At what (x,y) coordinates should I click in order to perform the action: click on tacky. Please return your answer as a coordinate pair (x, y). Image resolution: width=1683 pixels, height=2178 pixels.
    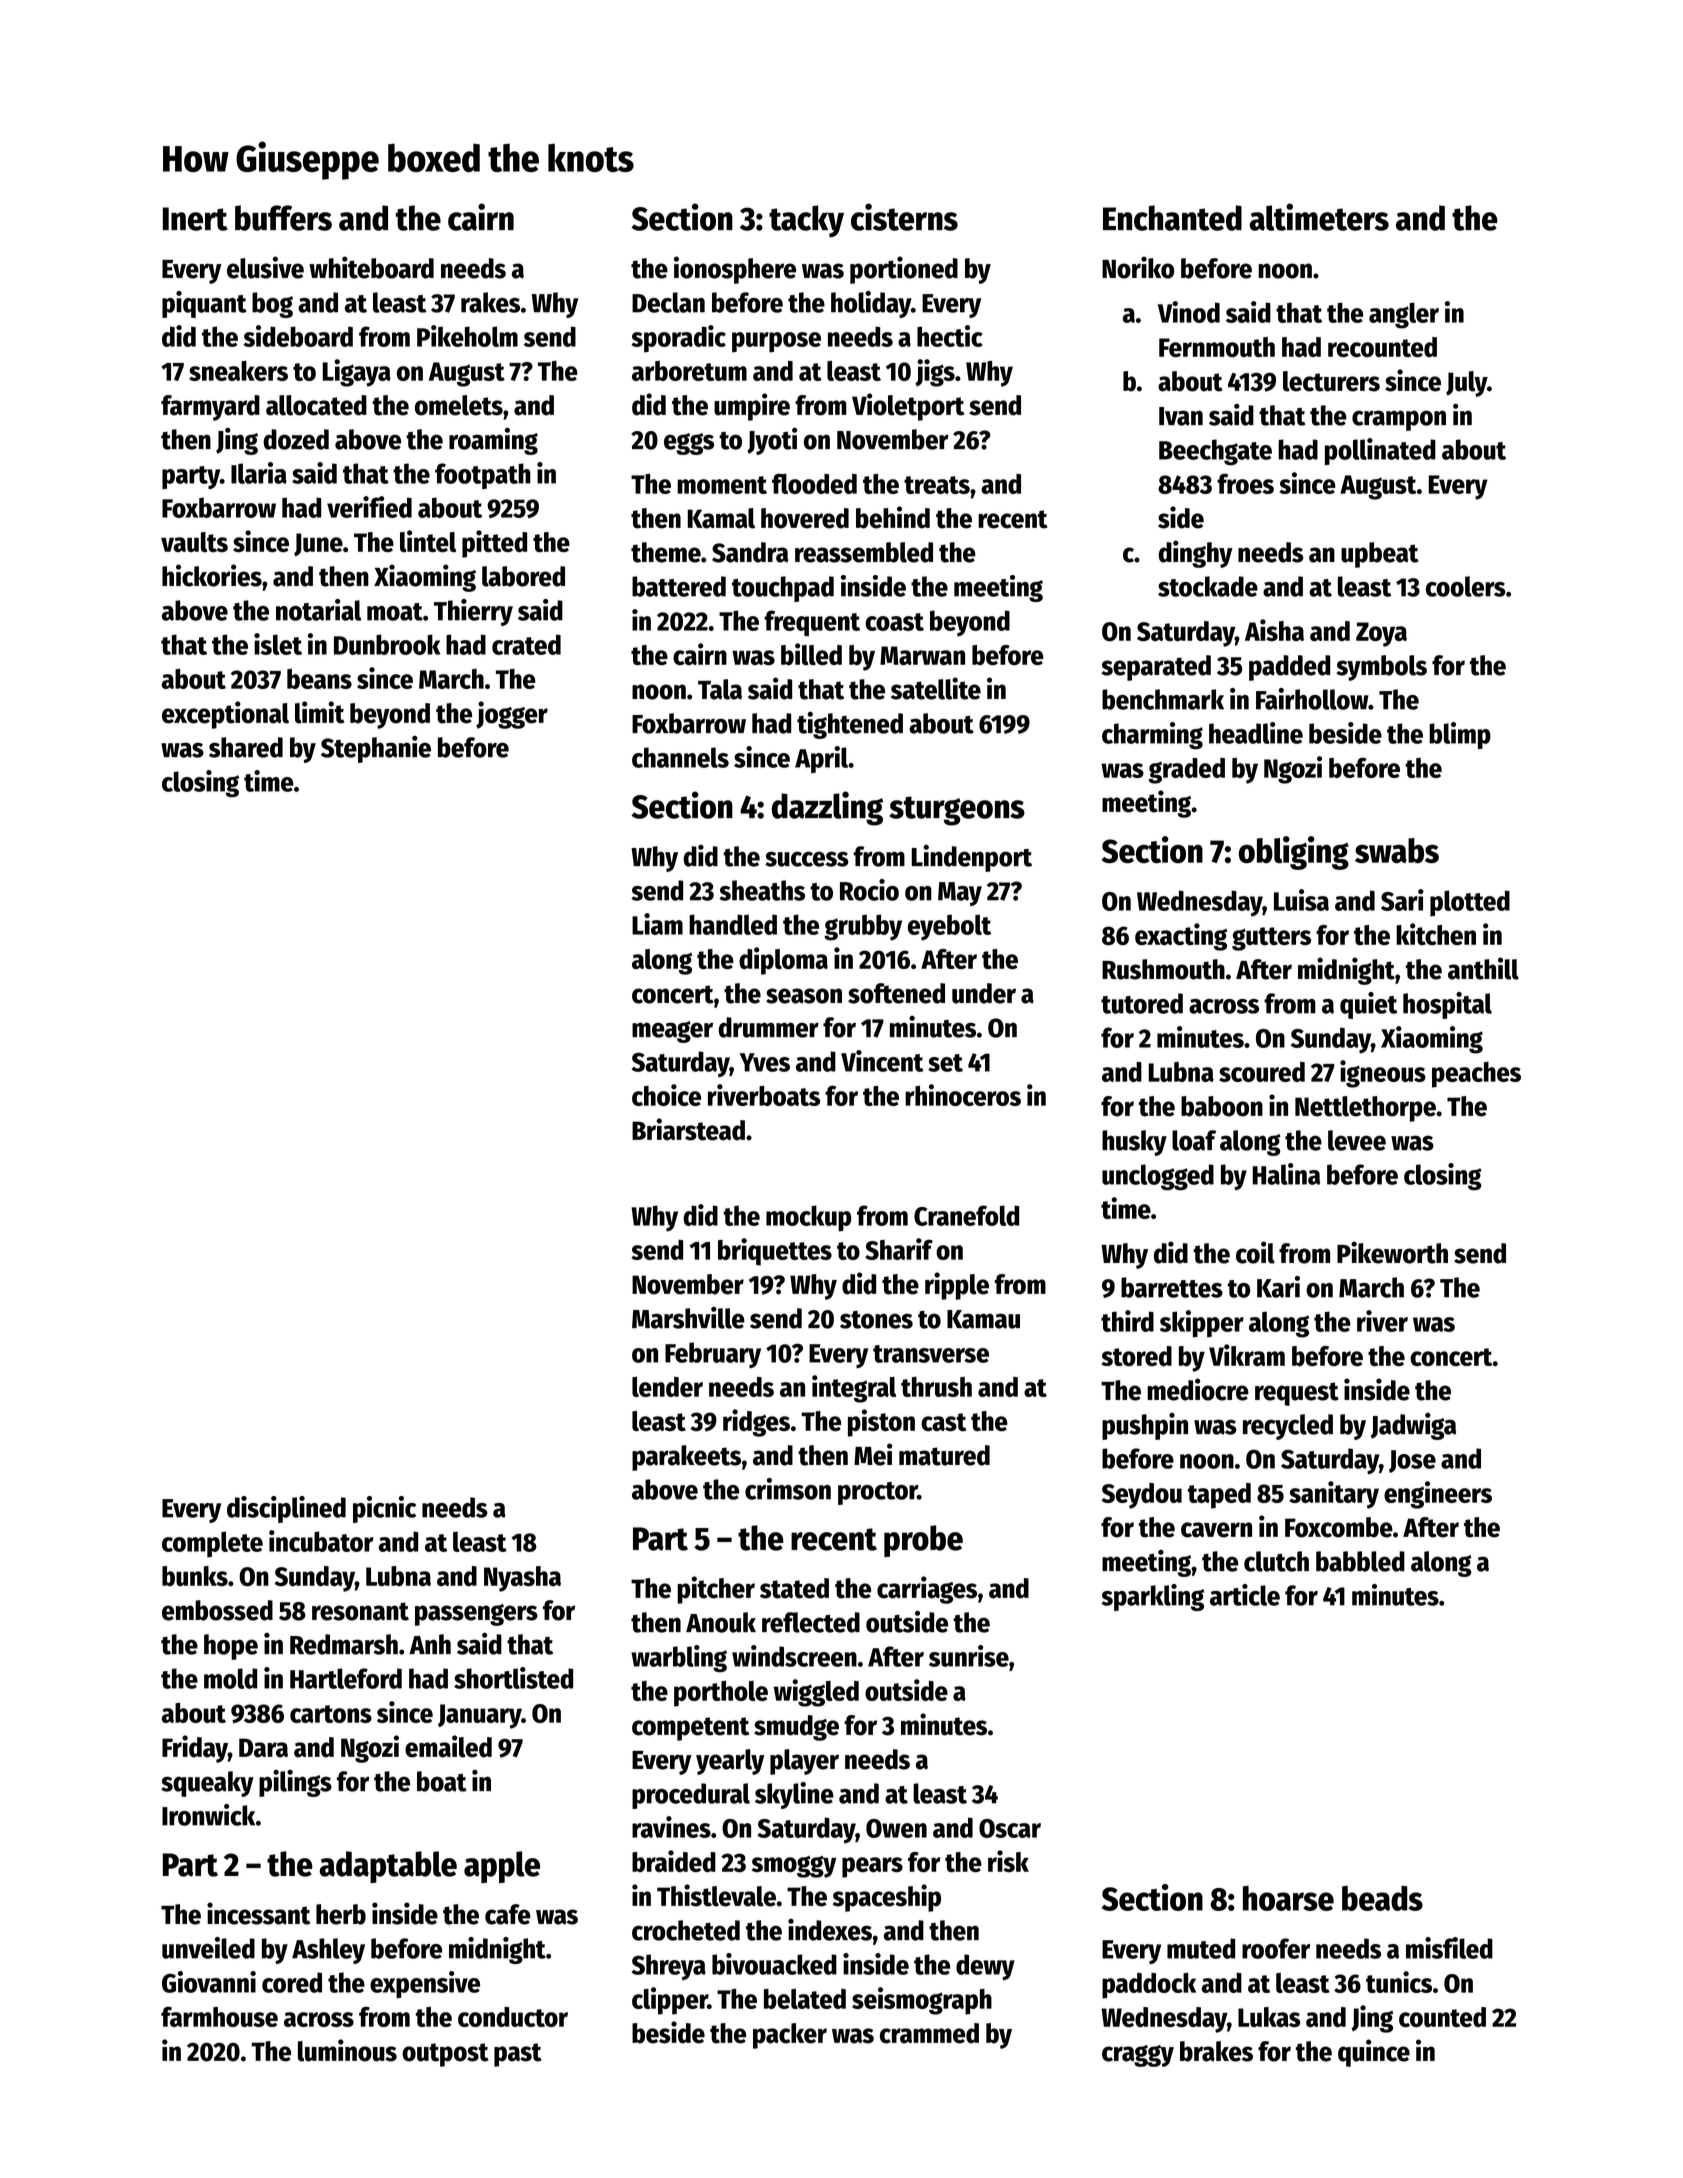
    Looking at the image, I should click on (806, 221).
